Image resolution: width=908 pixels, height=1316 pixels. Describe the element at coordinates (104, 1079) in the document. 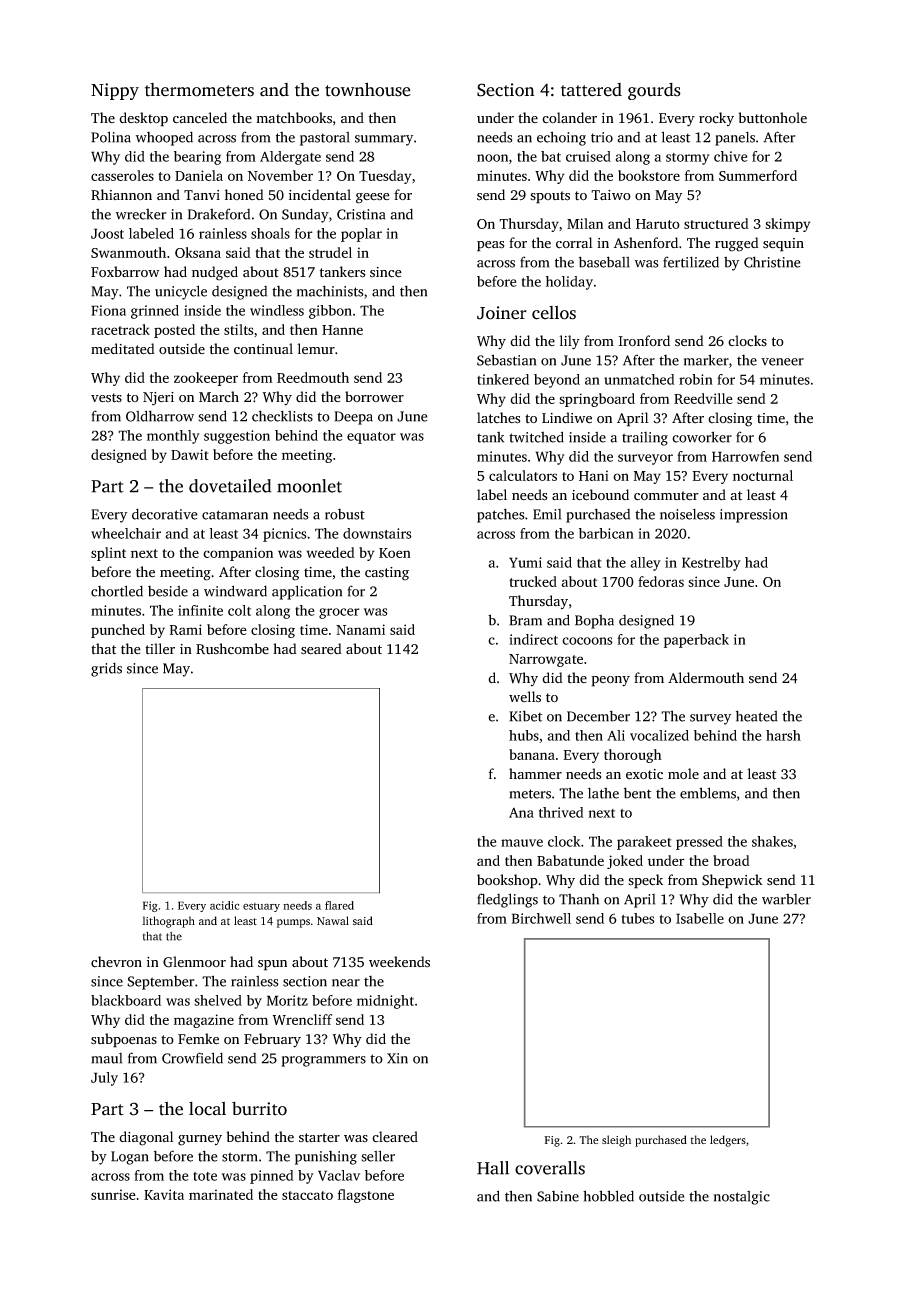

I see `July` at that location.
